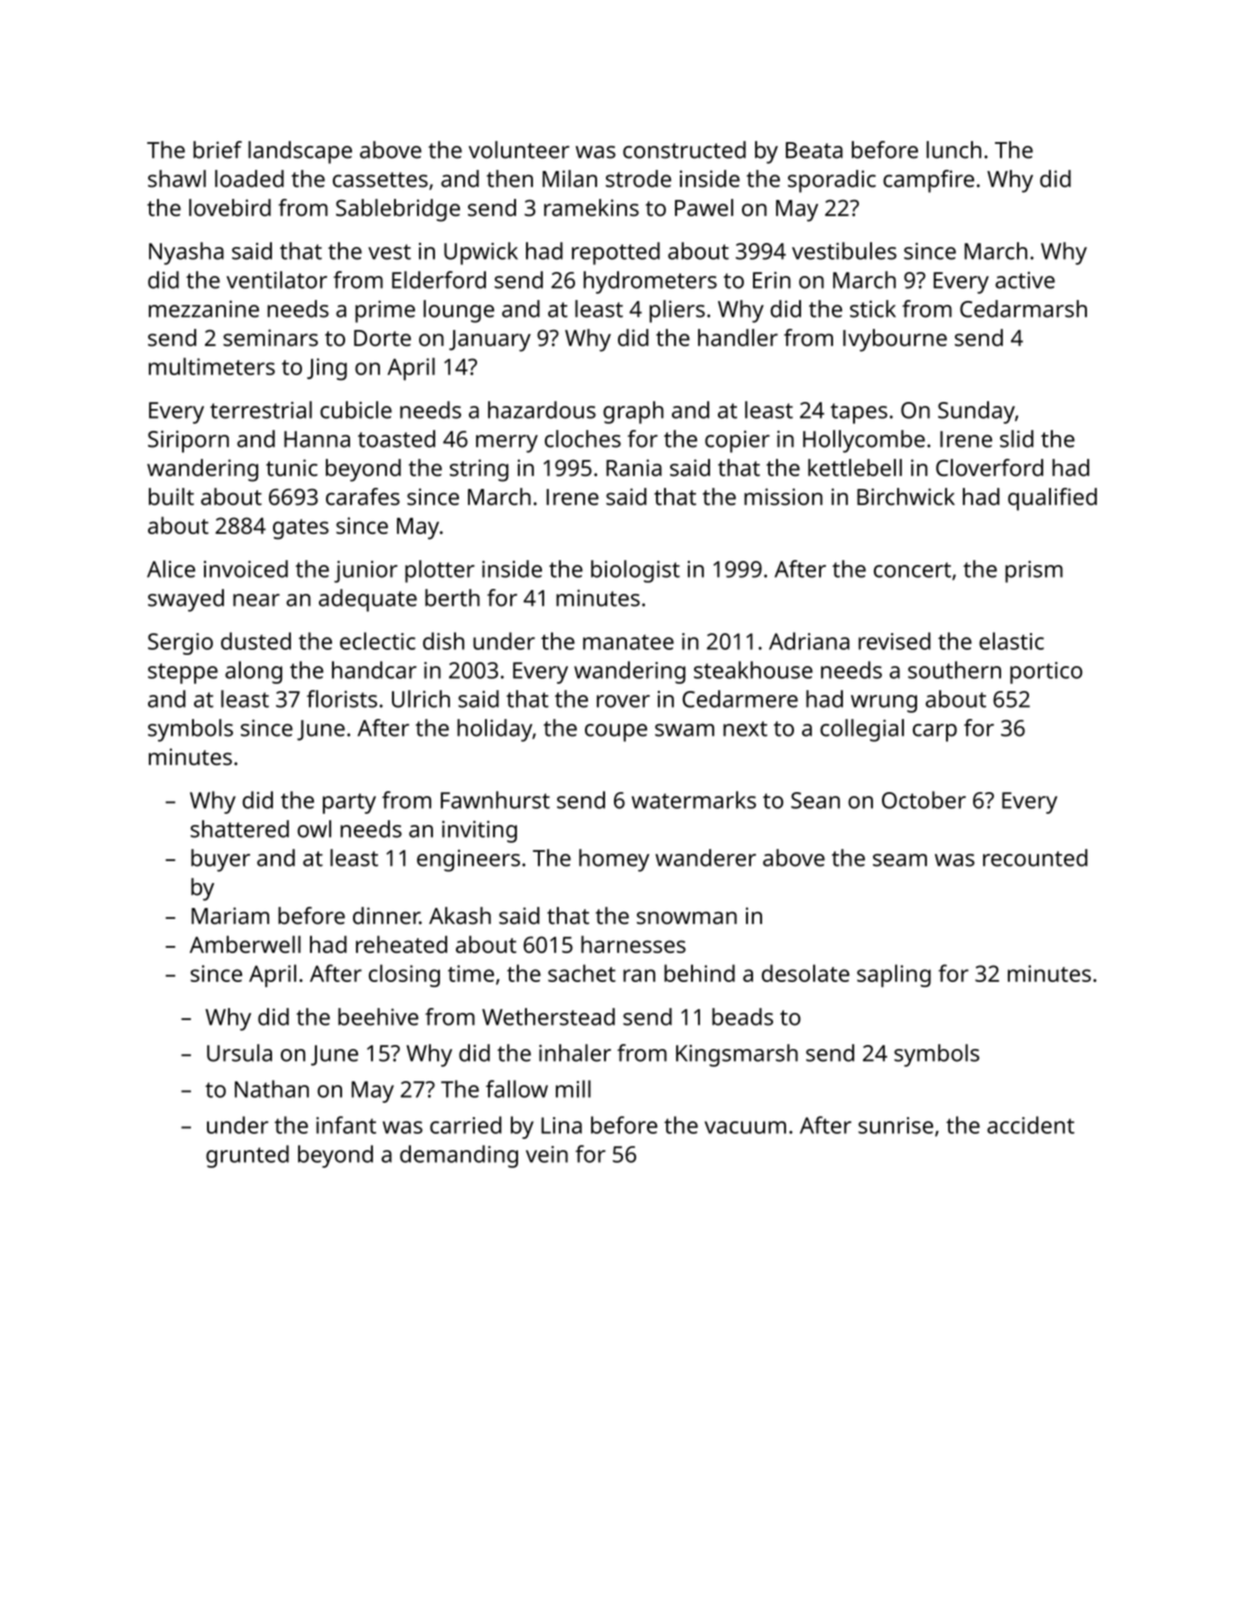 This screenshot has height=1613, width=1246. What do you see at coordinates (220, 860) in the screenshot?
I see `buyer` at bounding box center [220, 860].
